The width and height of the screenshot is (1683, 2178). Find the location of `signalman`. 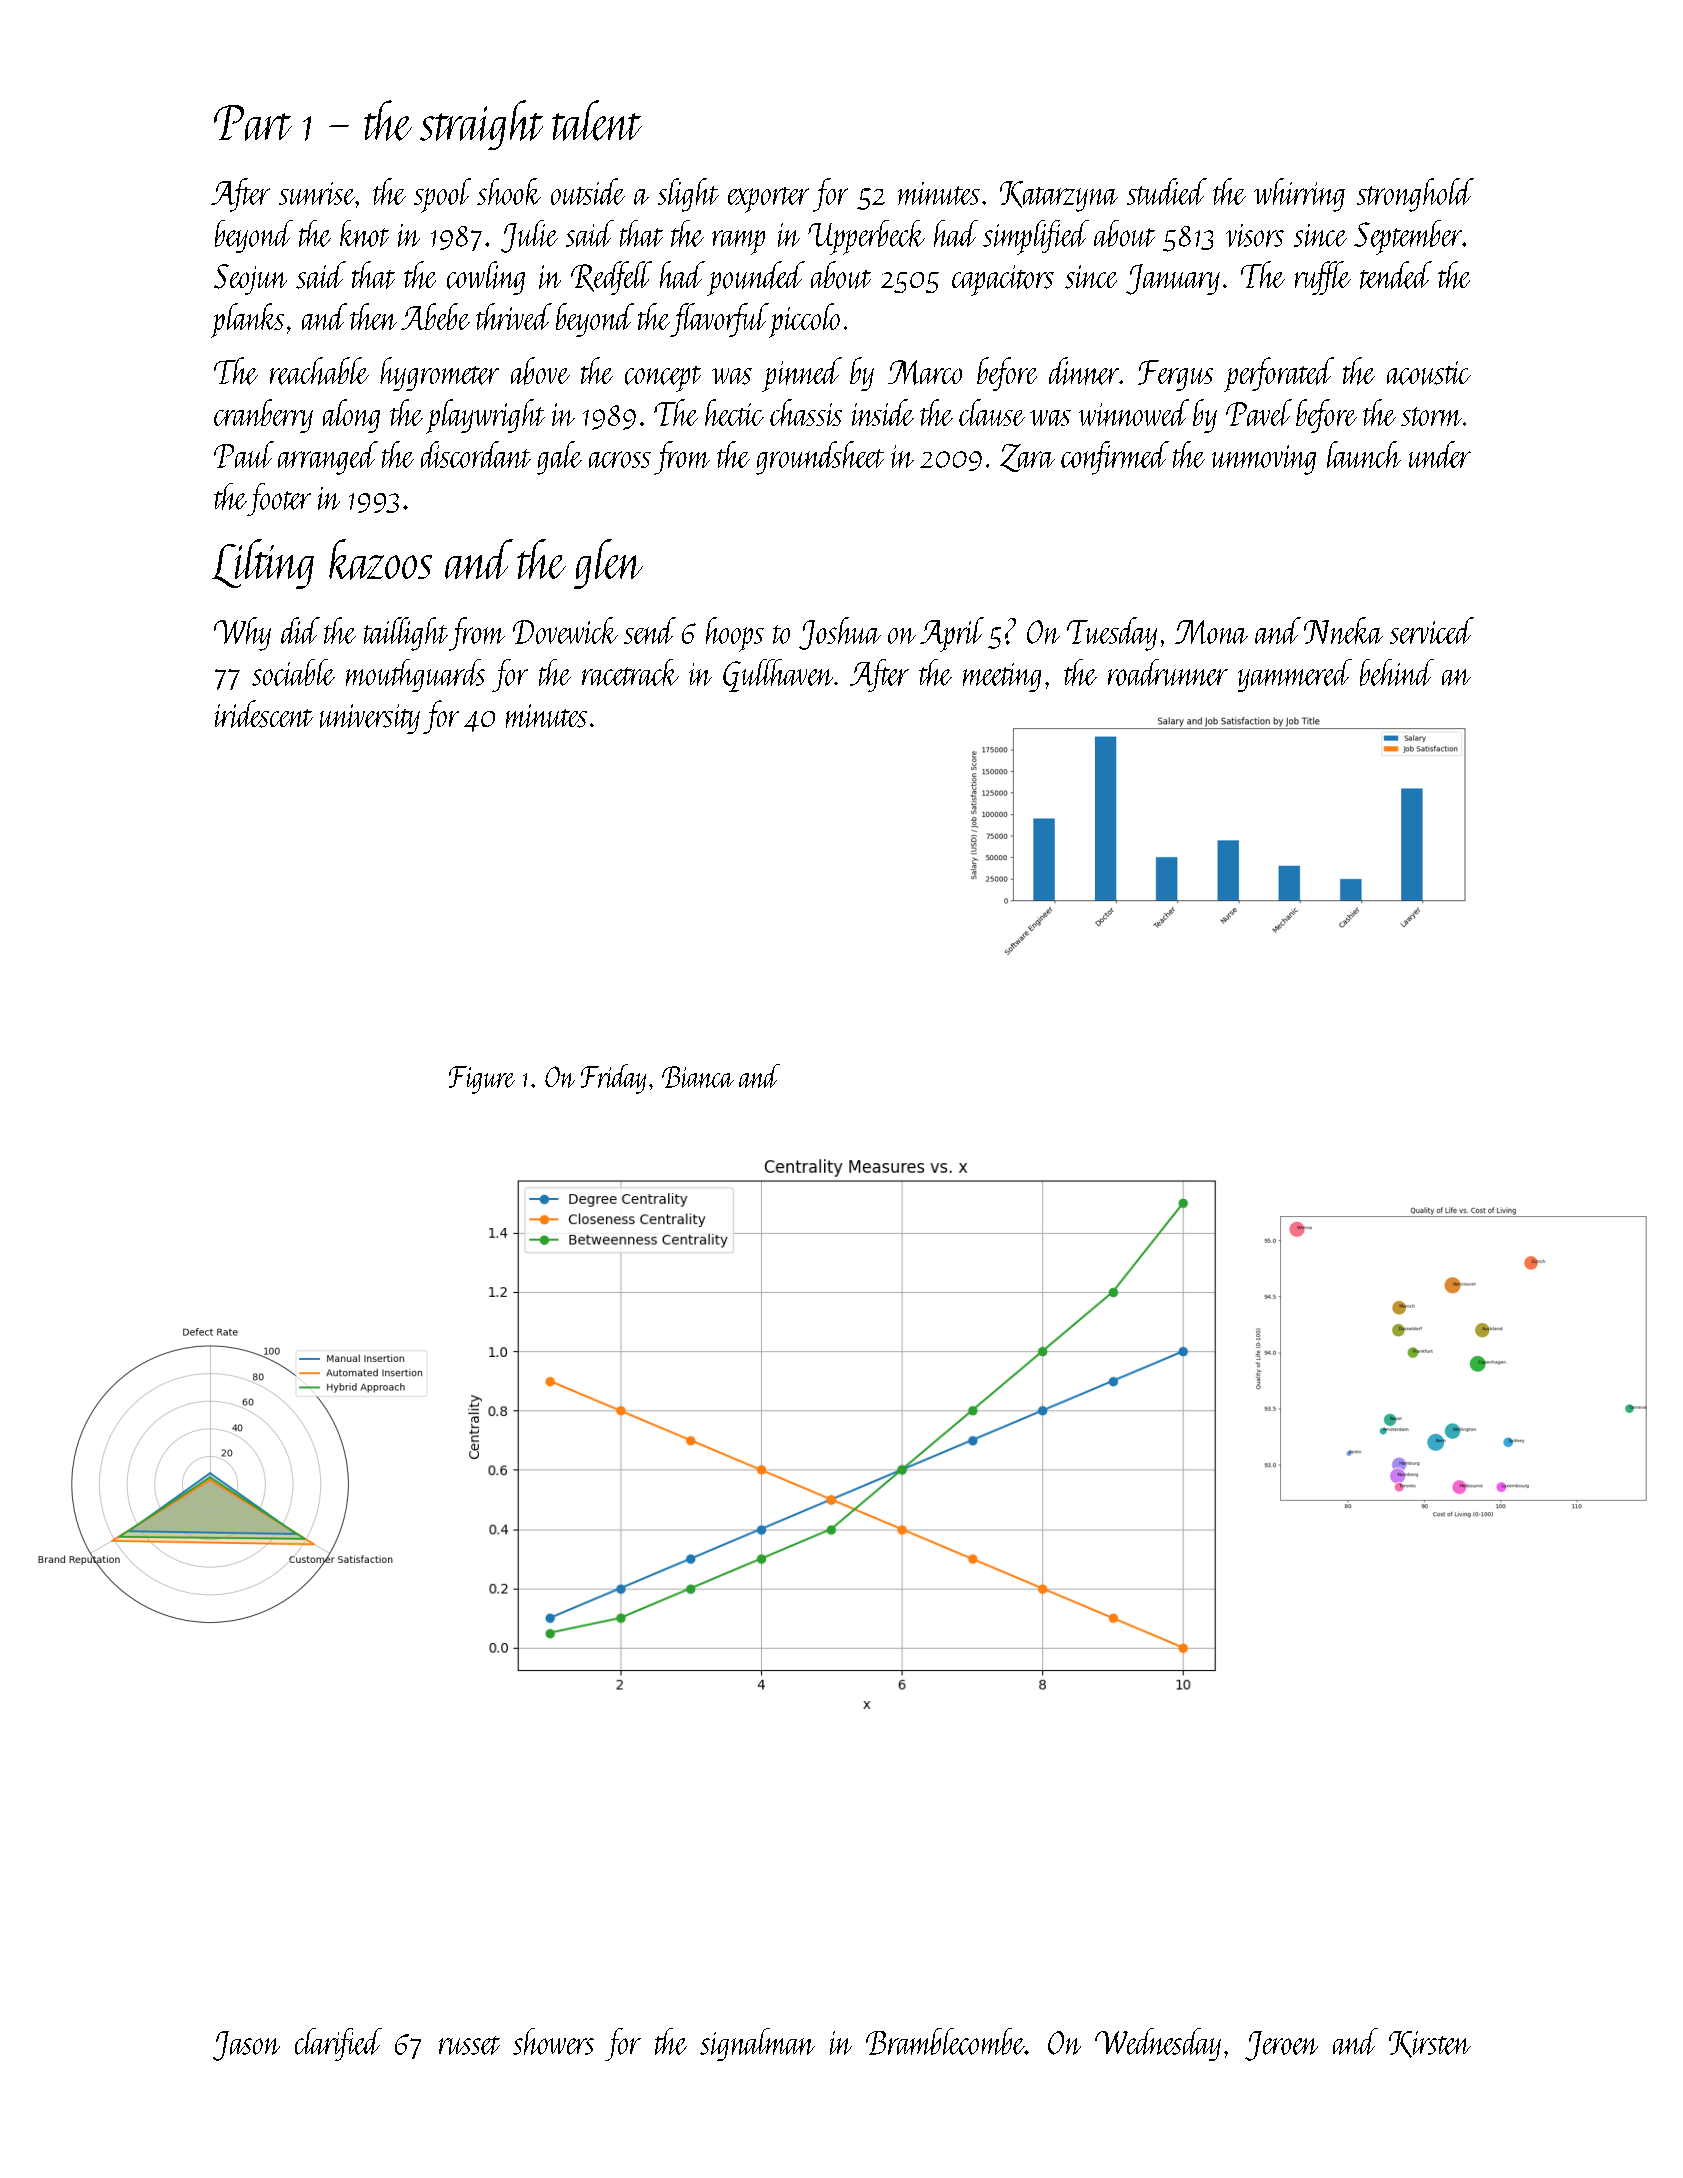

signalman is located at coordinates (757, 2044).
